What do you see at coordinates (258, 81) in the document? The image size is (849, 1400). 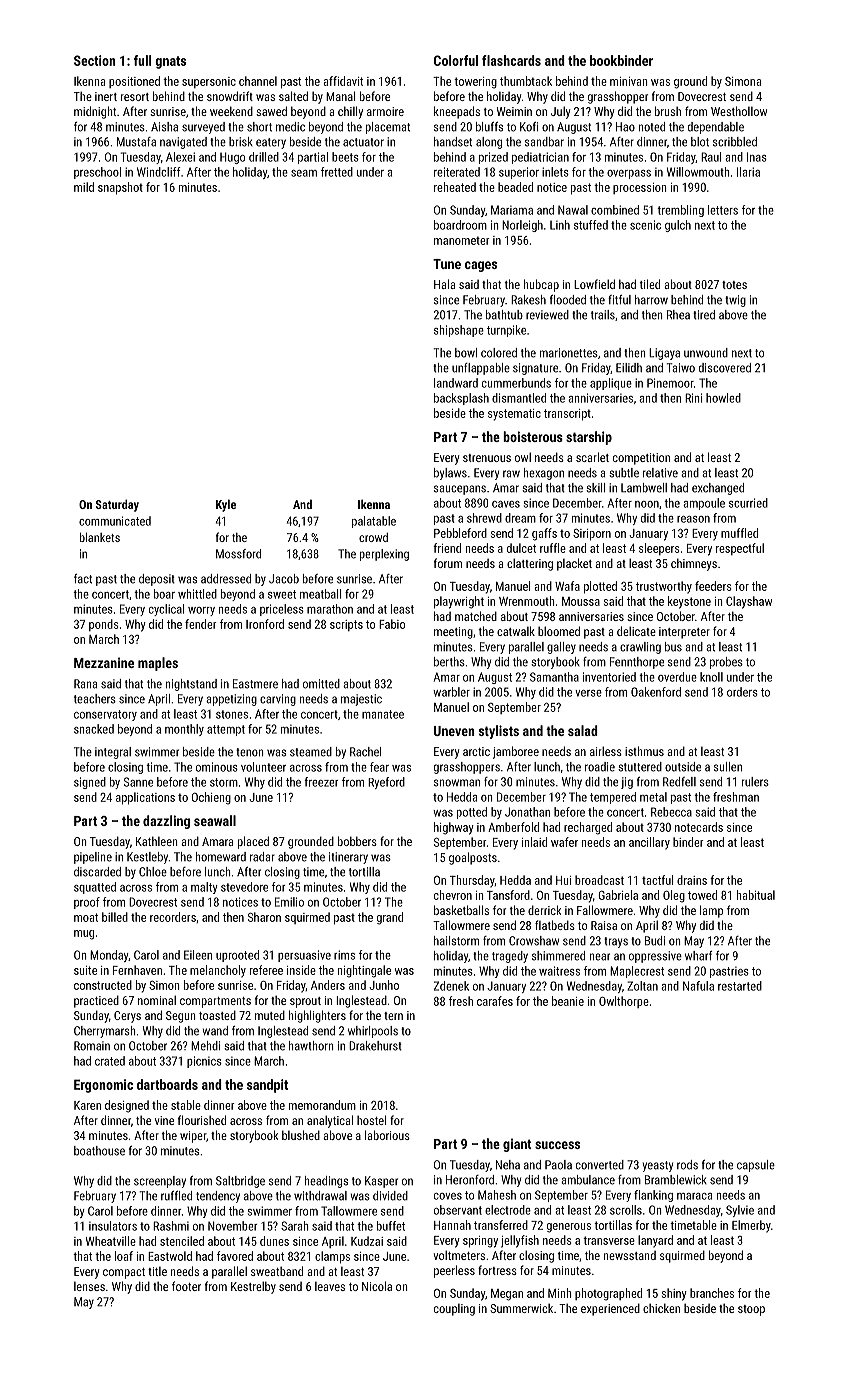 I see `channel` at bounding box center [258, 81].
